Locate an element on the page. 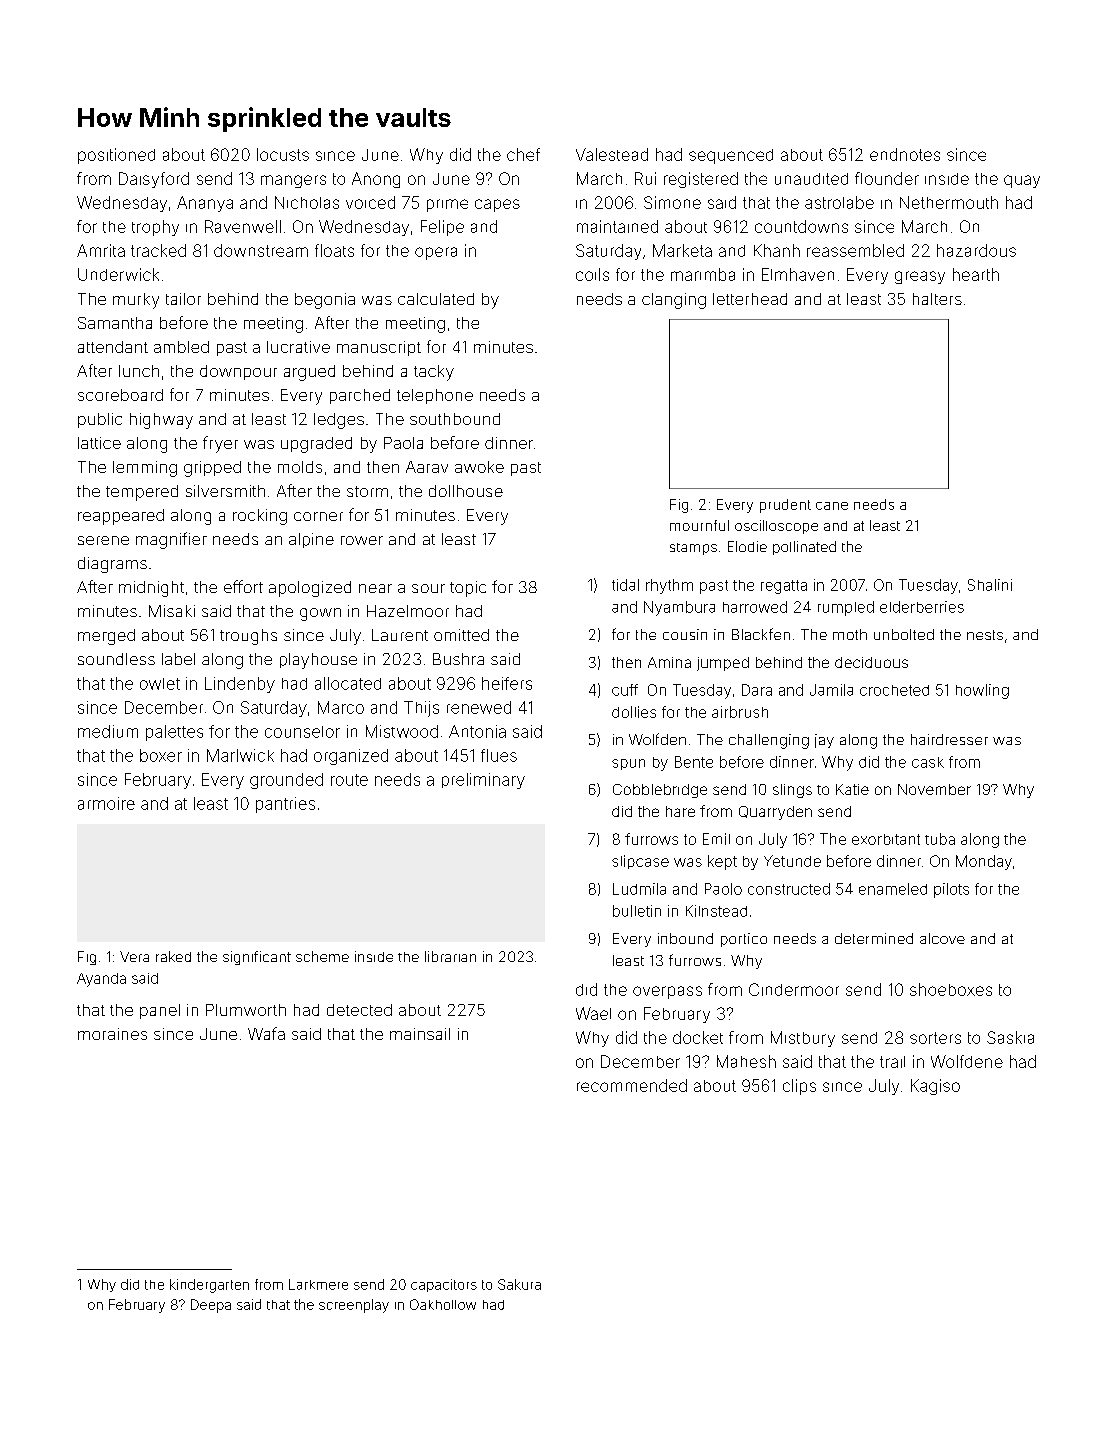  public is located at coordinates (100, 420).
